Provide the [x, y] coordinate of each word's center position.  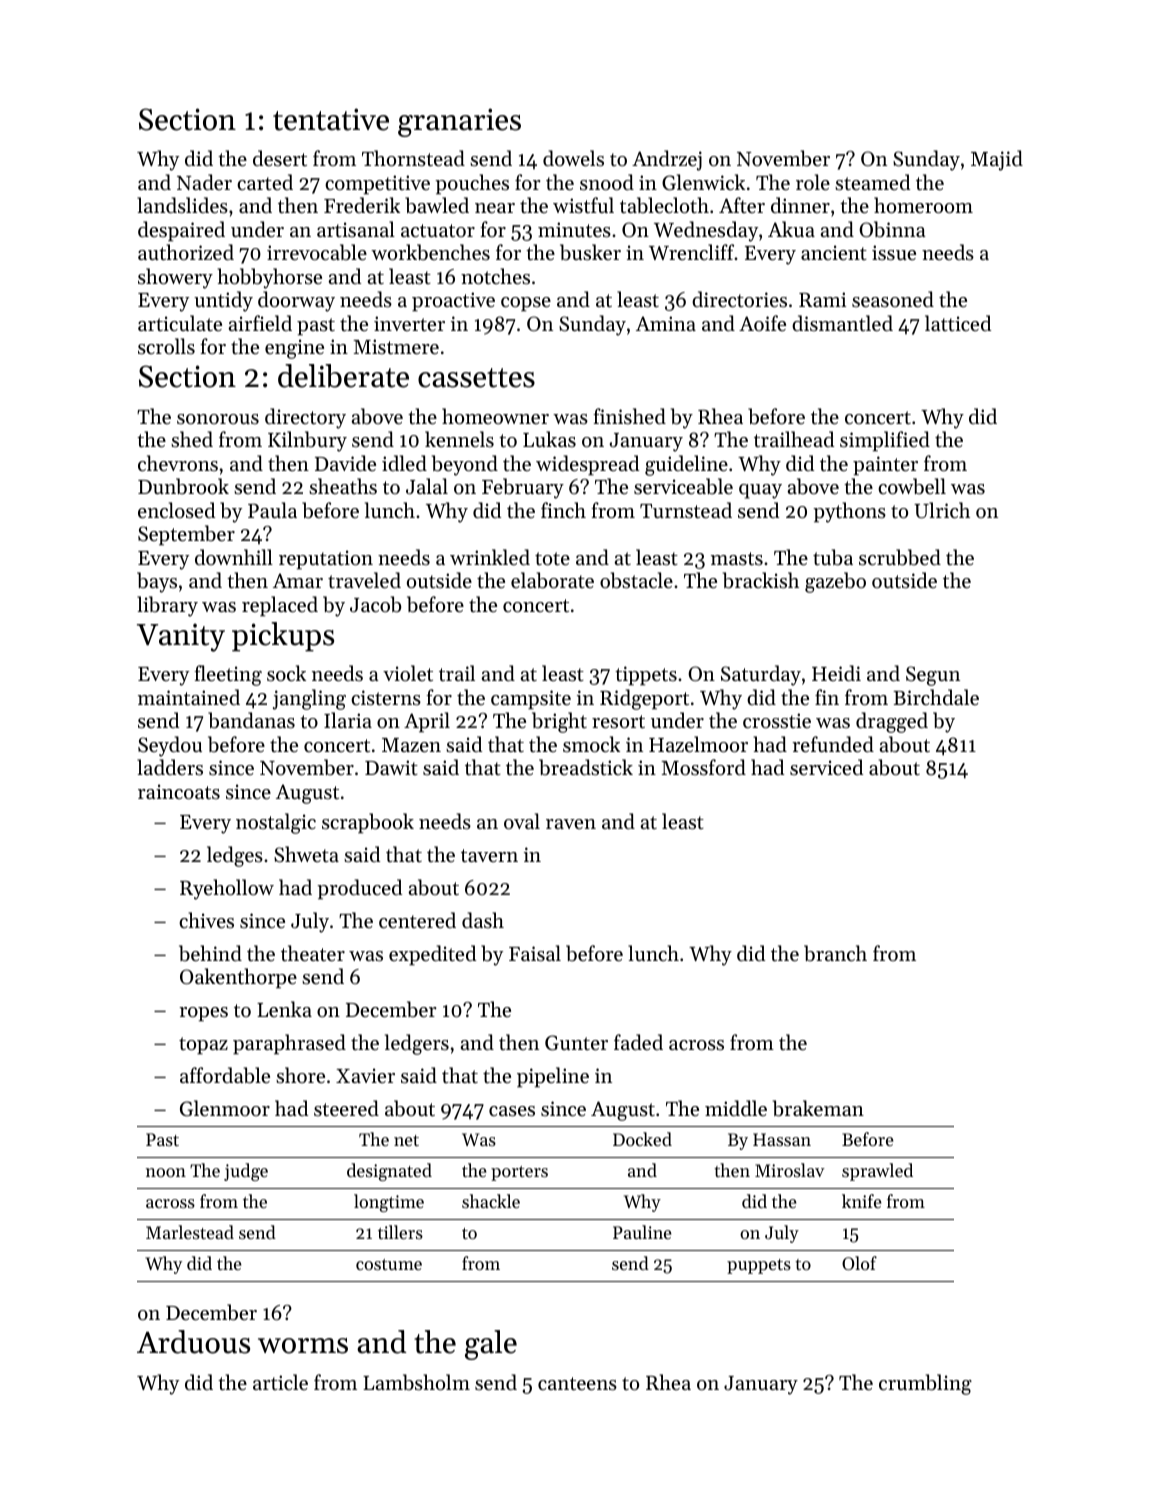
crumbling [925, 1384]
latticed [958, 323]
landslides [182, 205]
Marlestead [190, 1232]
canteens [577, 1384]
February [523, 488]
